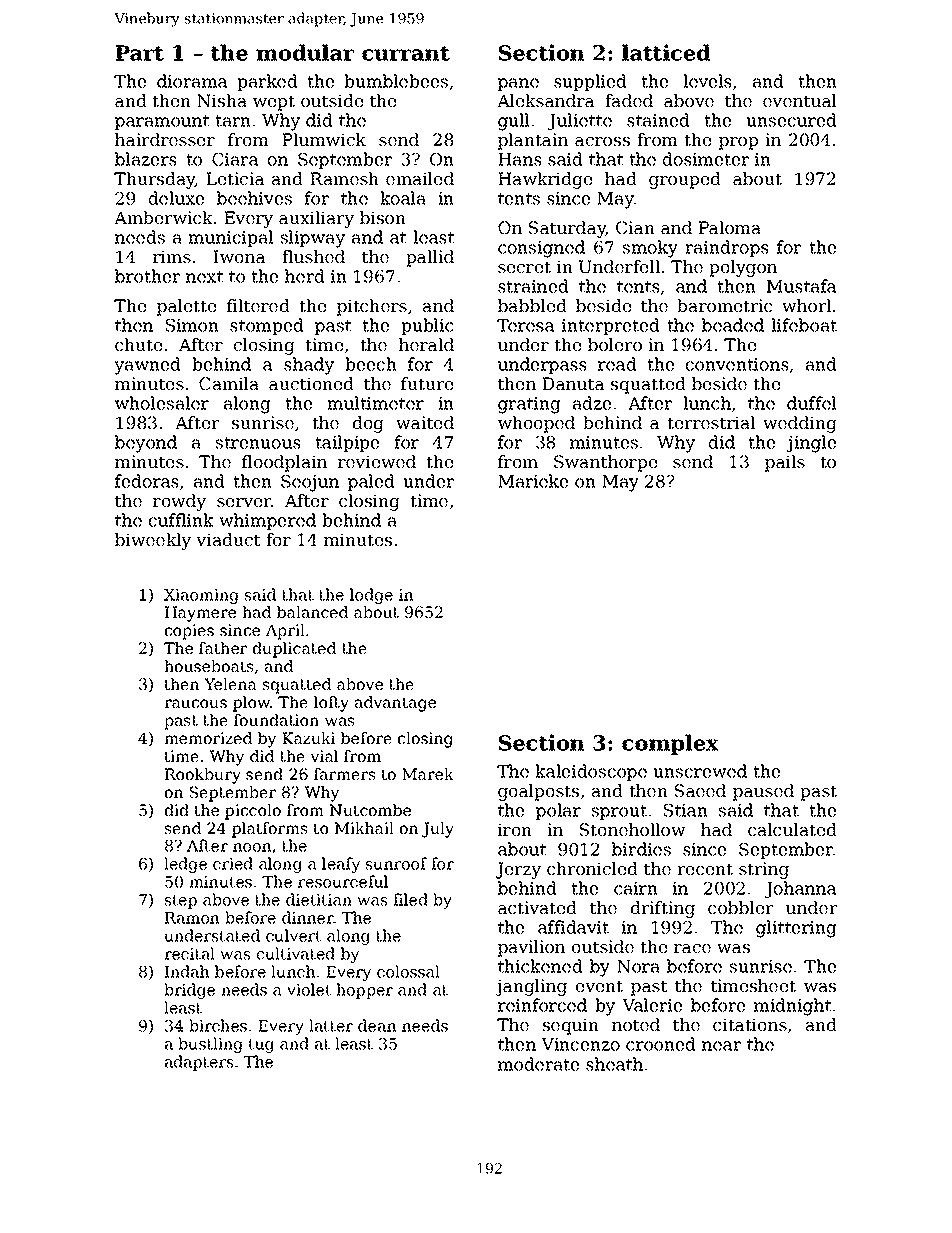 Image resolution: width=952 pixels, height=1233 pixels. Describe the element at coordinates (591, 772) in the screenshot. I see `kaleidoscope` at that location.
